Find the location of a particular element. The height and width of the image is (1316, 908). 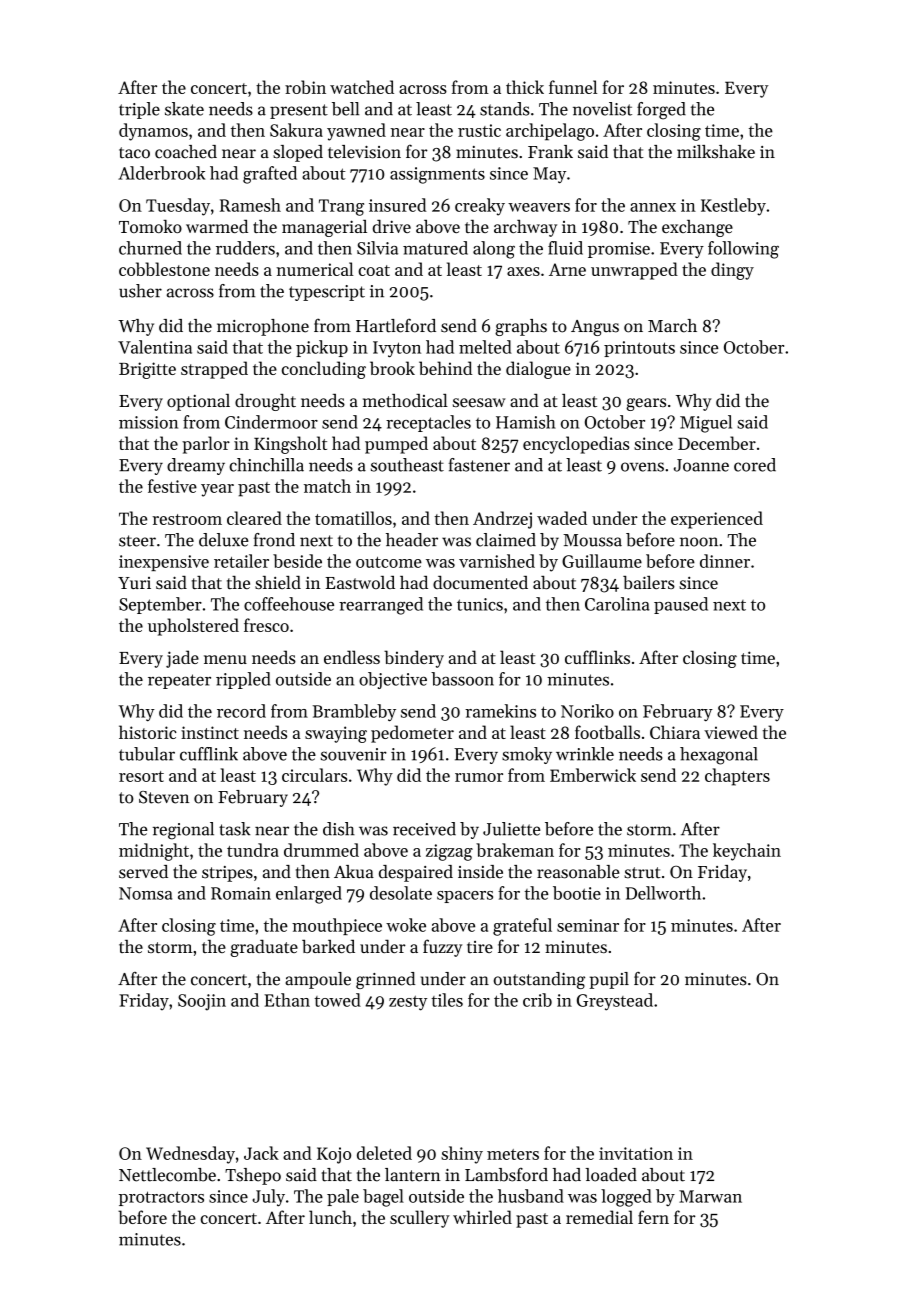

Jack is located at coordinates (261, 1153).
